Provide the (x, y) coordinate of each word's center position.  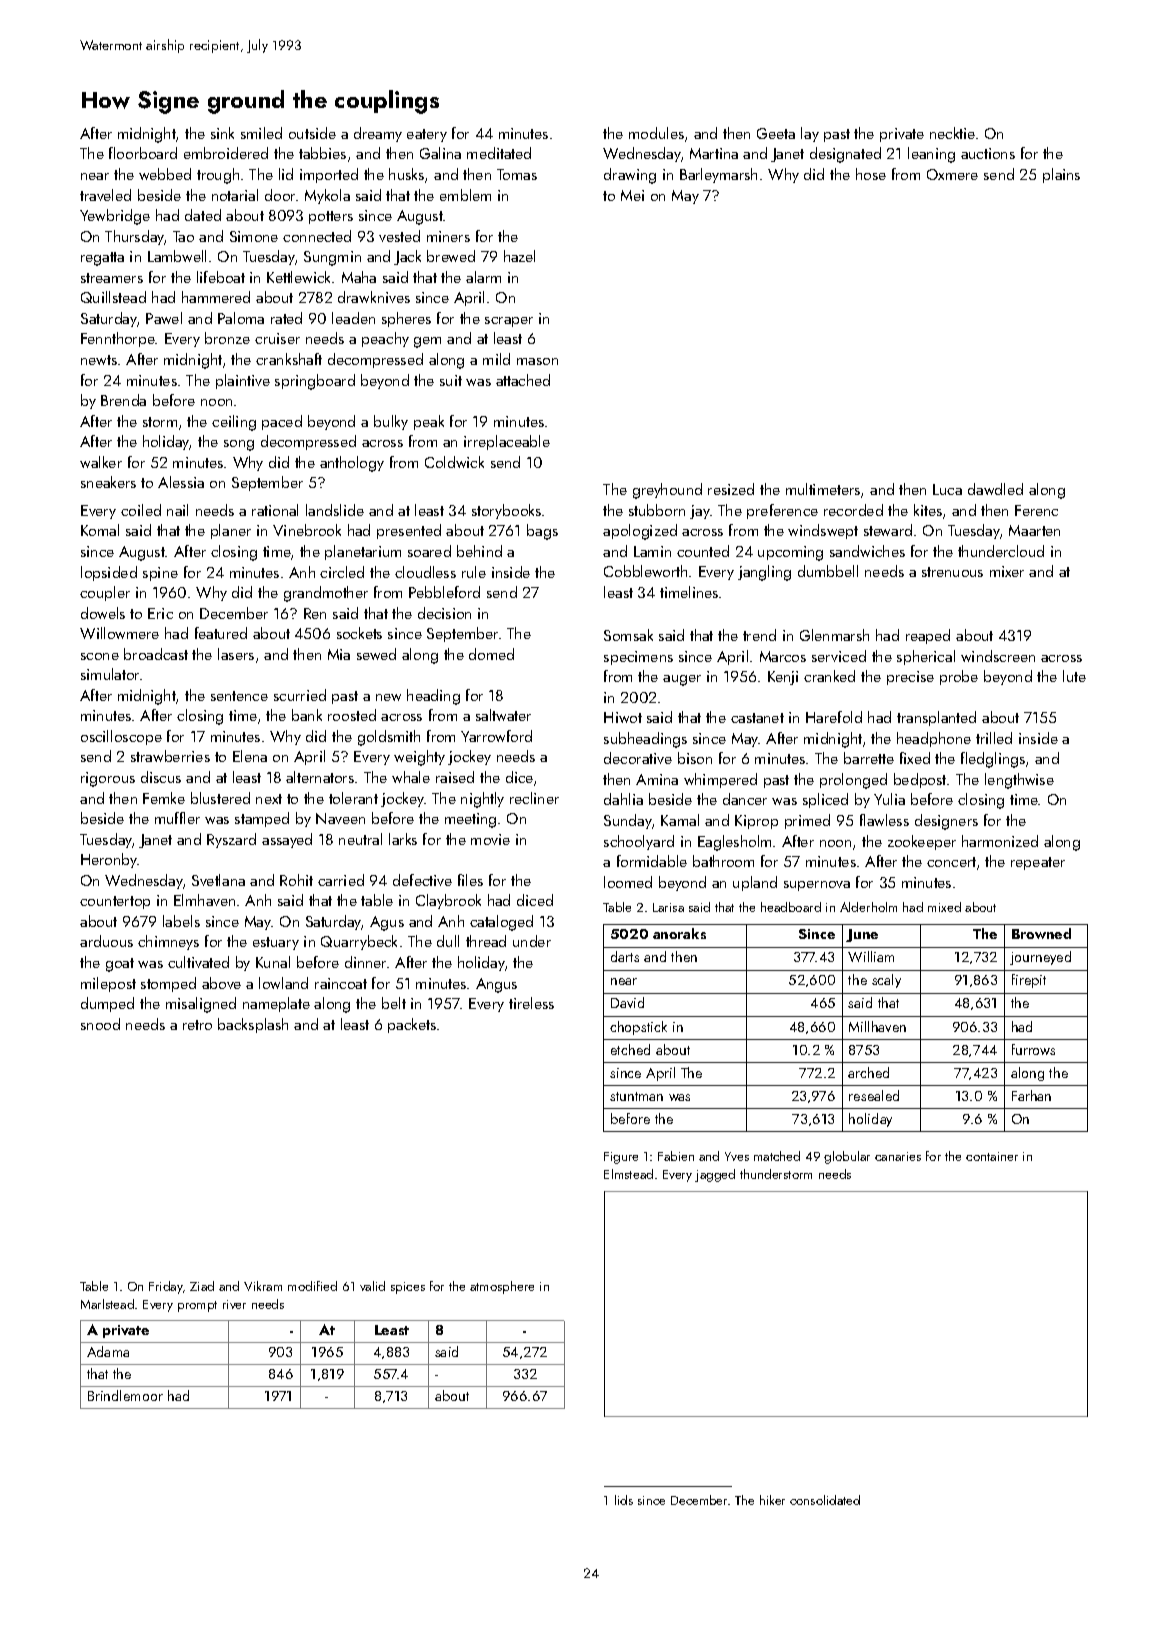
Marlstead (107, 1304)
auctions (988, 153)
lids (624, 1500)
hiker (772, 1500)
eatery (427, 135)
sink (222, 133)
